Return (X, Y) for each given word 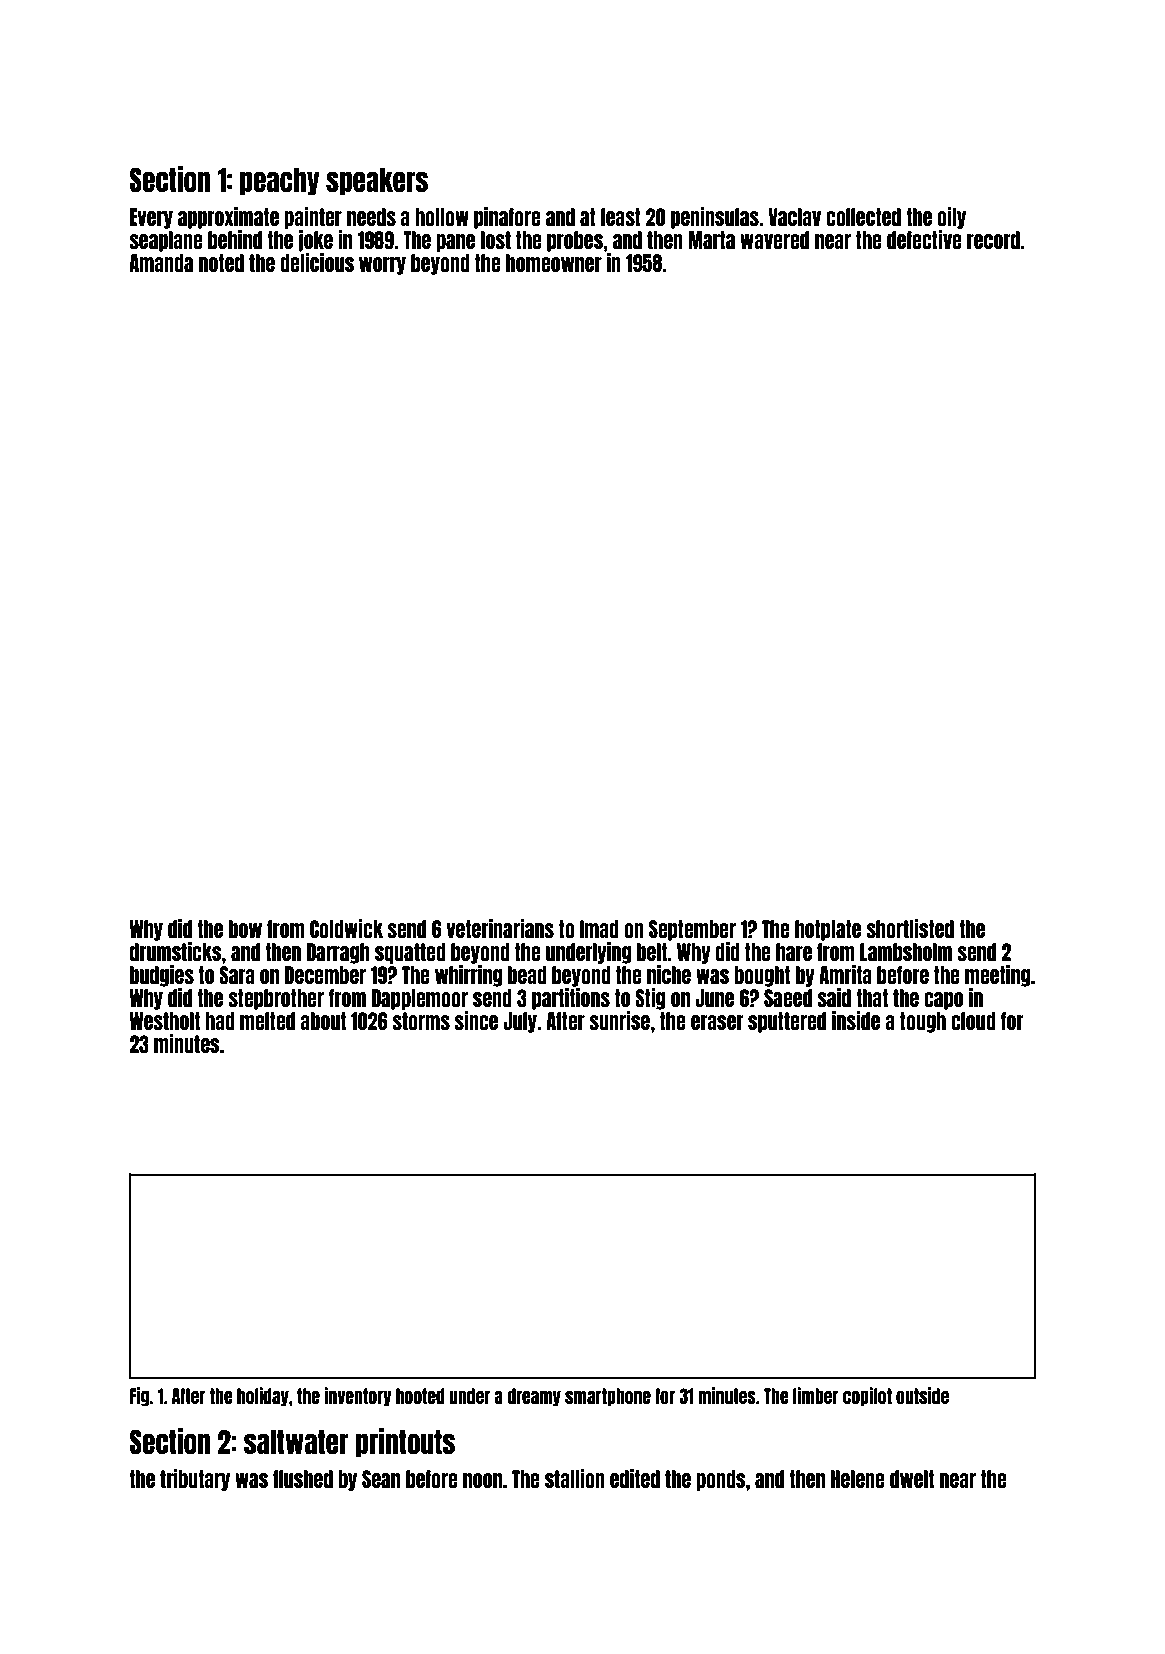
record (993, 240)
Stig (650, 999)
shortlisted (910, 928)
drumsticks (176, 951)
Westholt (164, 1021)
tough (923, 1022)
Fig (140, 1396)
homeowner (554, 263)
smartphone (608, 1397)
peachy (280, 182)
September (692, 930)
